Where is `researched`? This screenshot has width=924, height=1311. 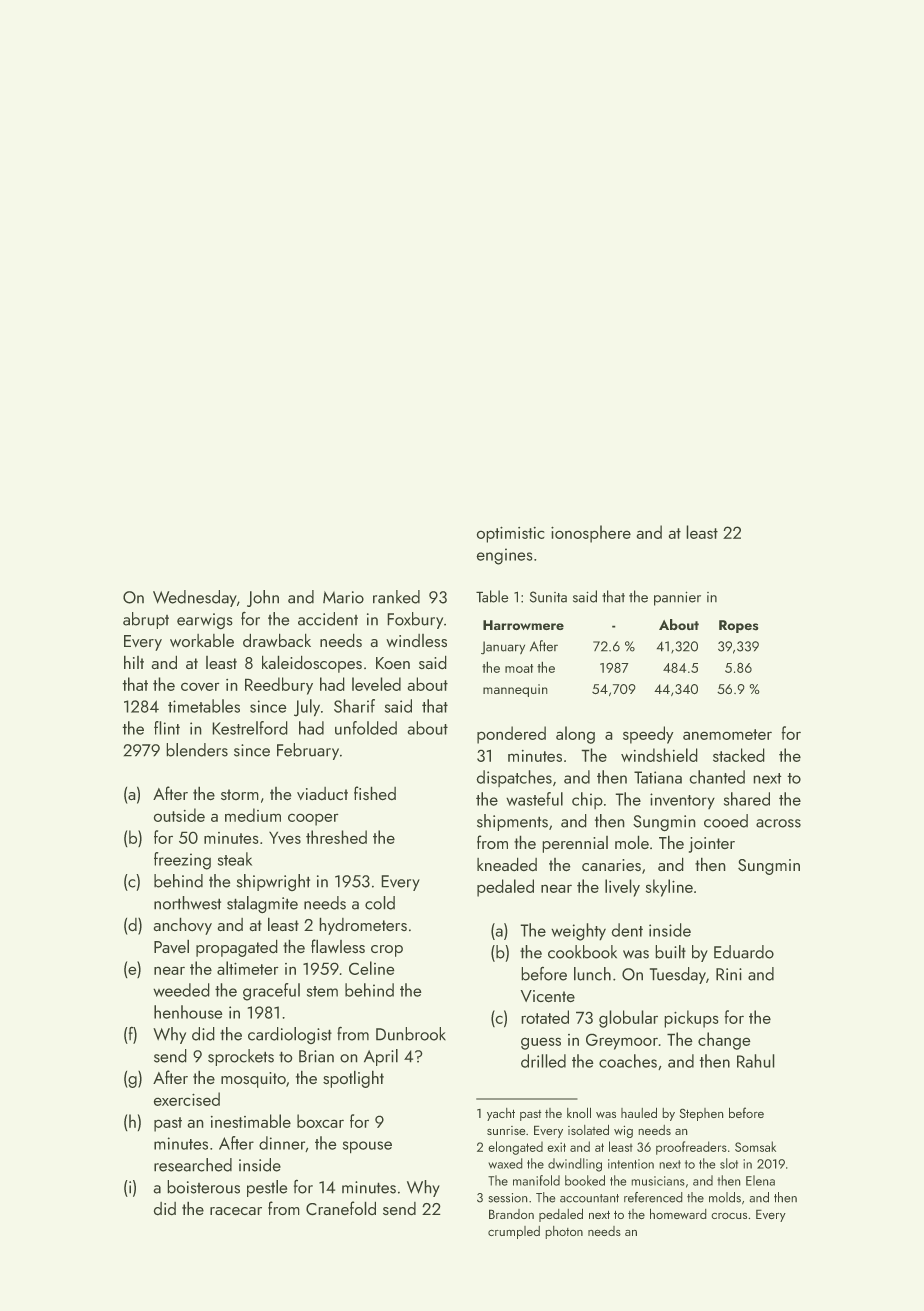 researched is located at coordinates (193, 1165).
